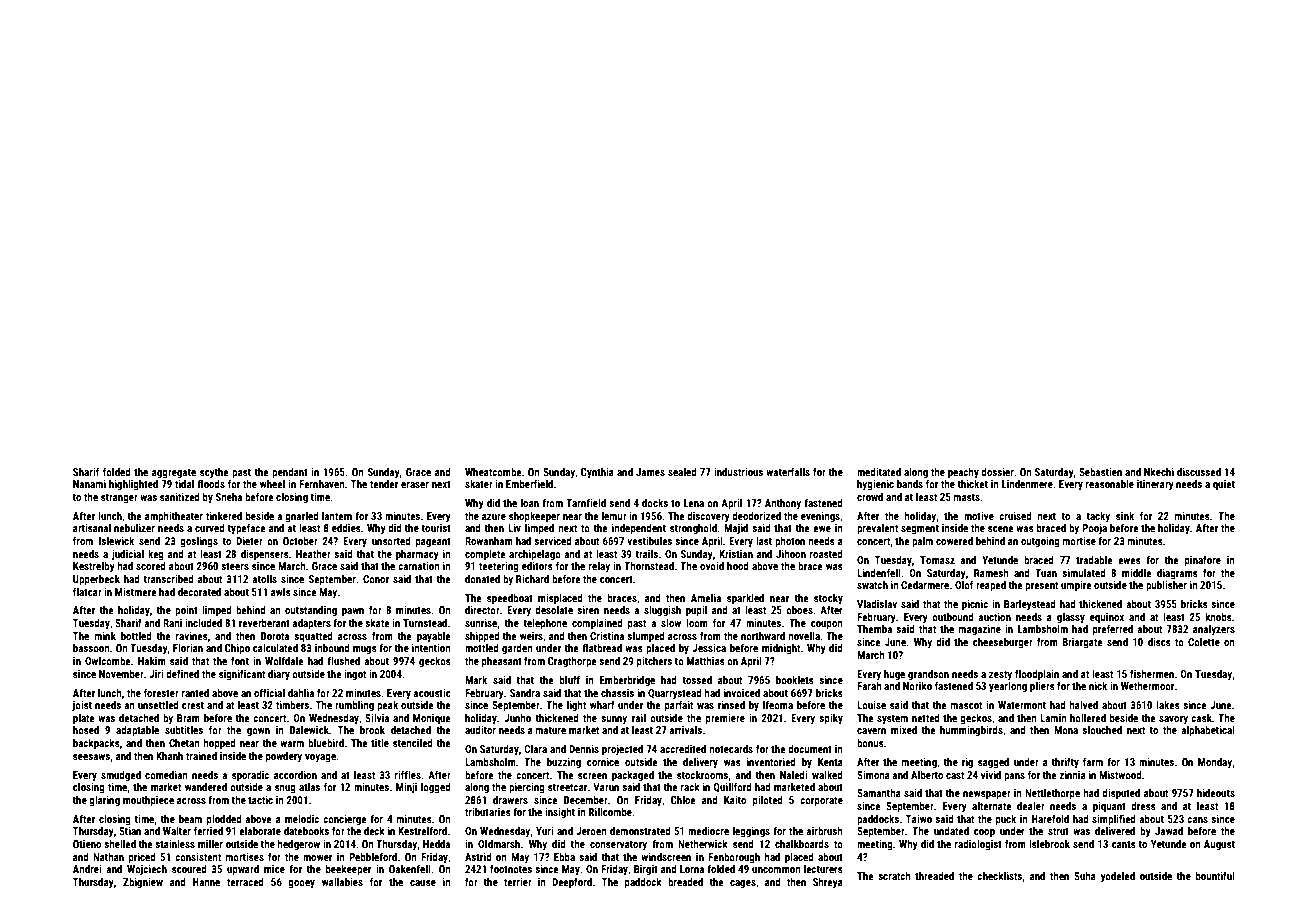 The image size is (1308, 924). I want to click on Nanami, so click(89, 484).
